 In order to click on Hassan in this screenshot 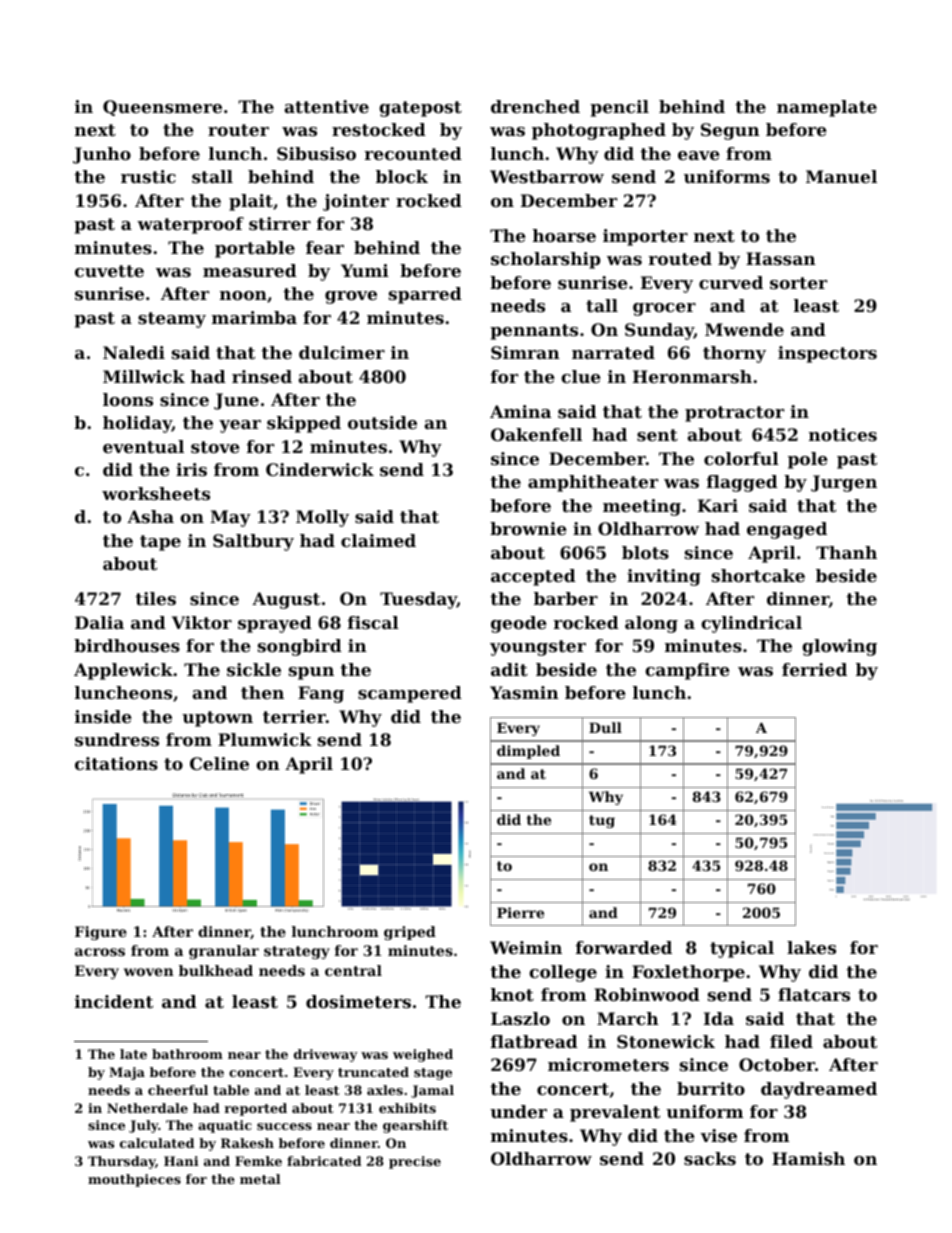, I will do `click(781, 258)`.
